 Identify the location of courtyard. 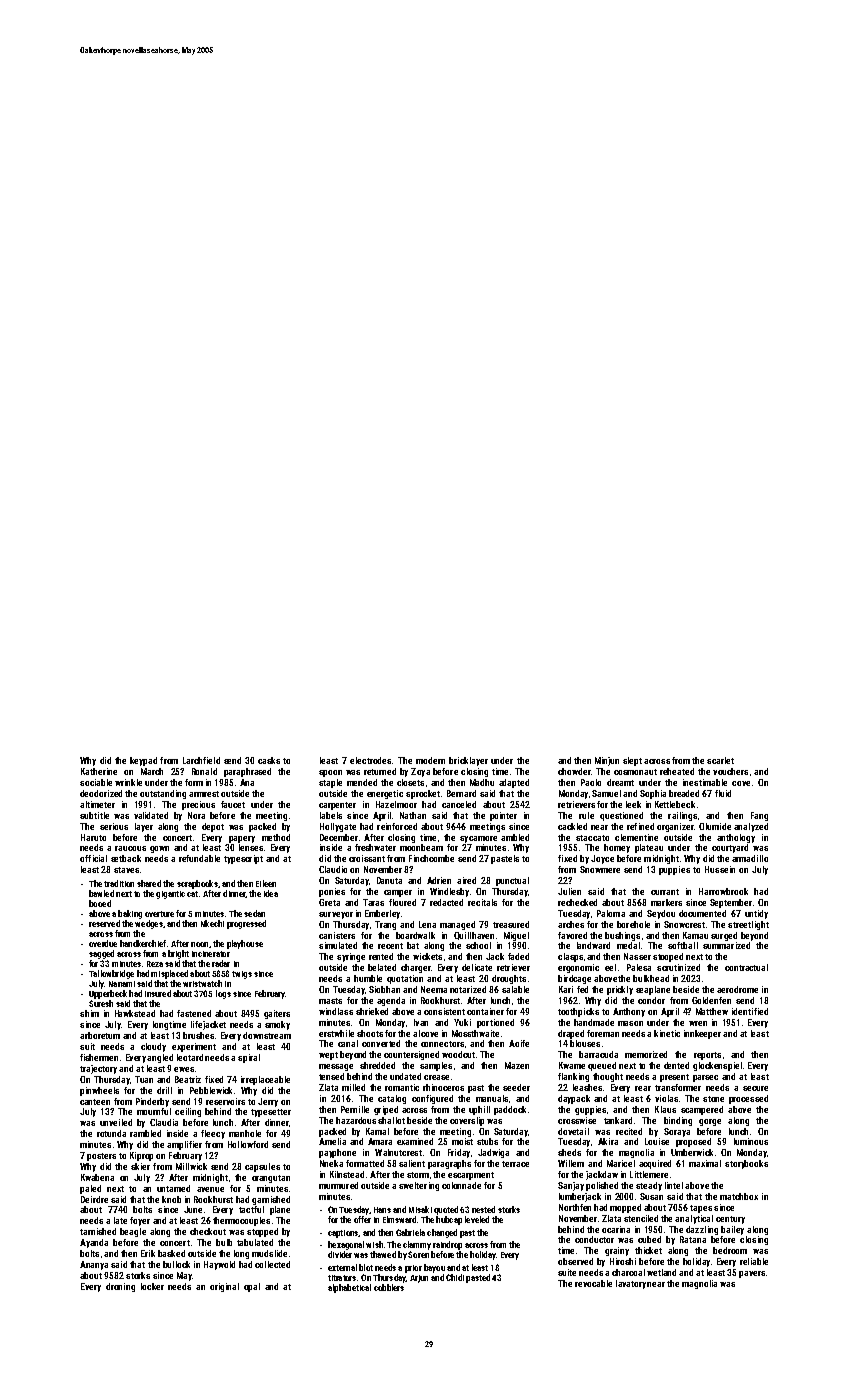
(730, 848).
